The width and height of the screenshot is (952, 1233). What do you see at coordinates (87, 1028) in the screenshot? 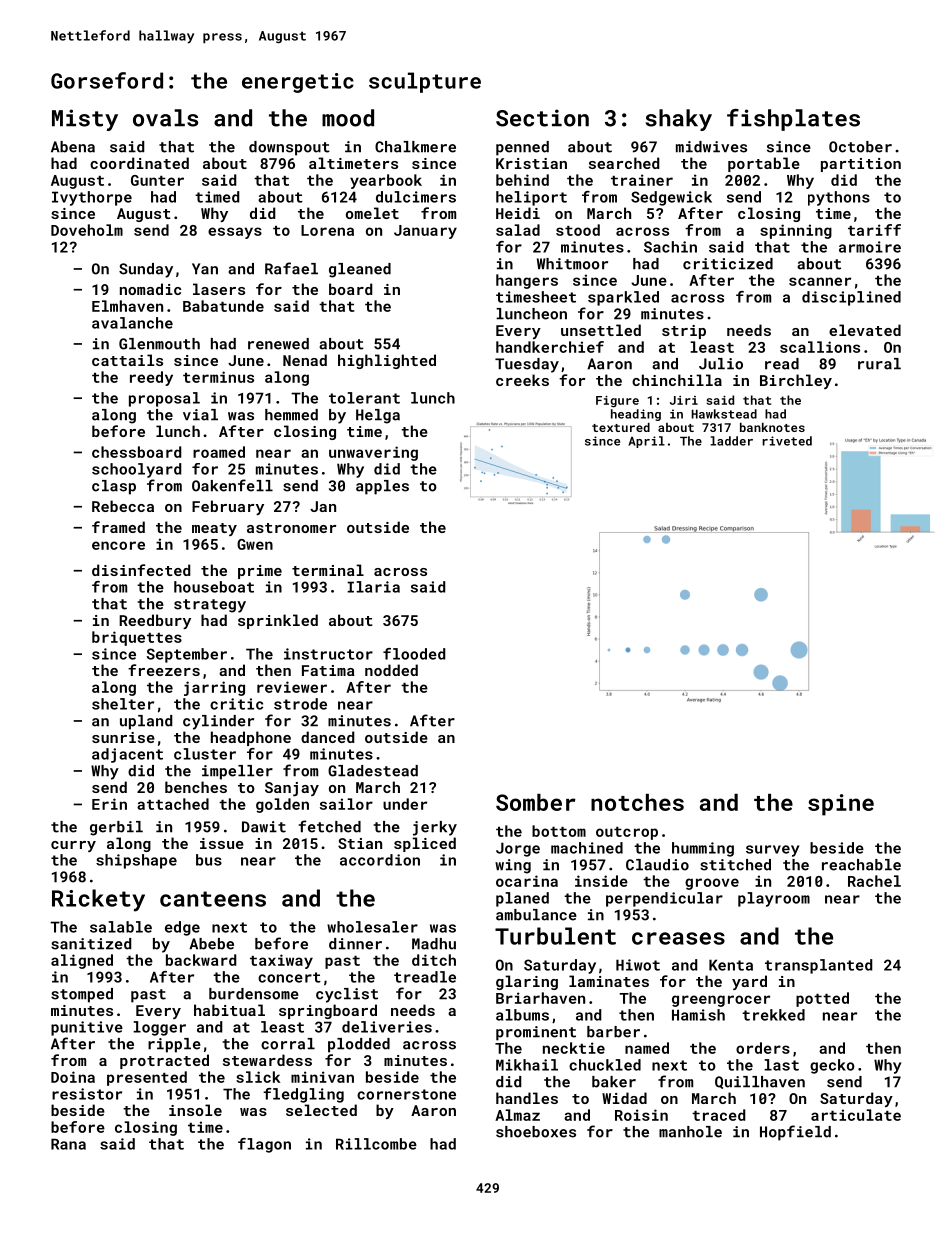
I see `punitive` at bounding box center [87, 1028].
